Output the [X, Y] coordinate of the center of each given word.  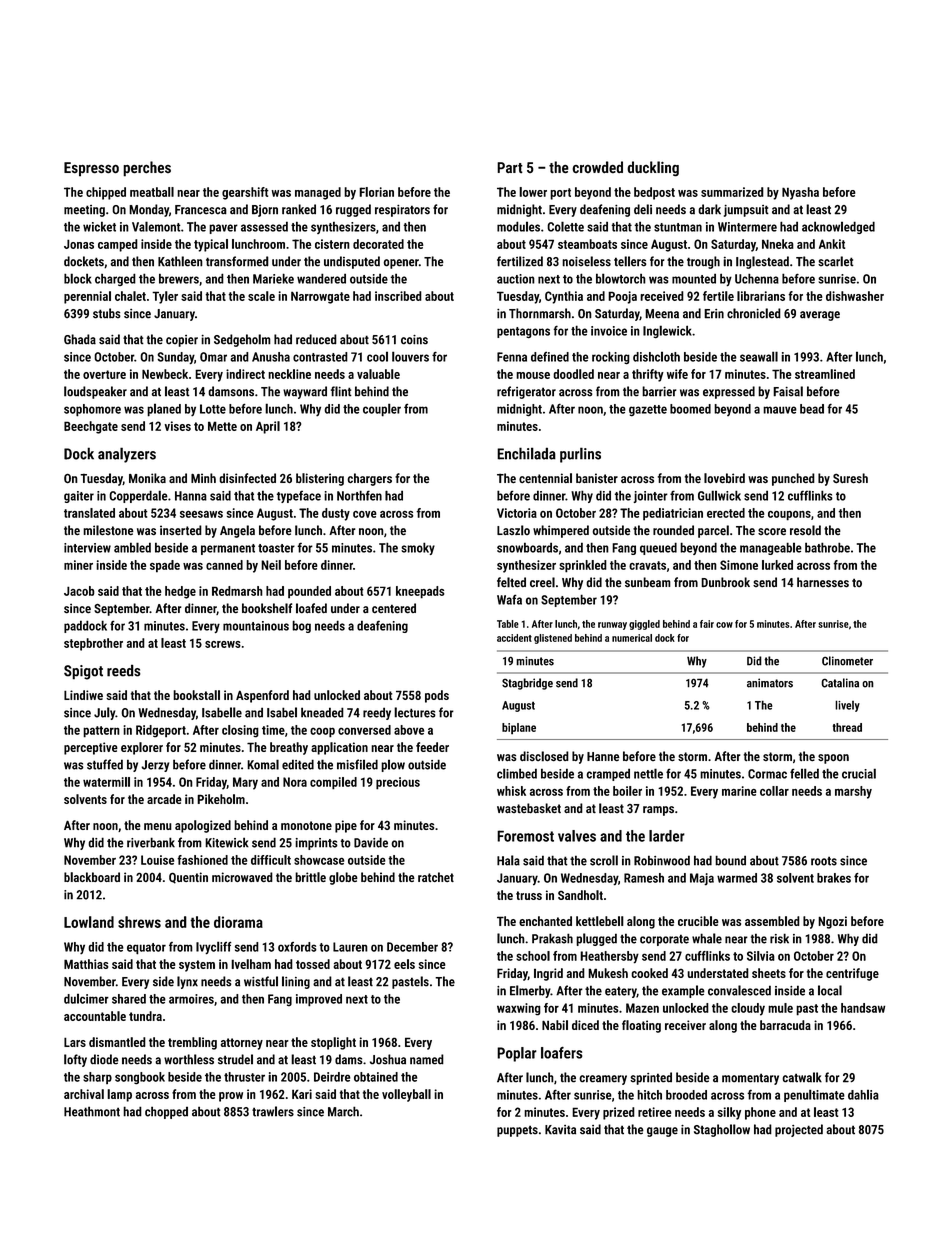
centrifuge [852, 974]
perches [147, 169]
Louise [157, 860]
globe [343, 878]
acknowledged [838, 227]
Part [510, 167]
